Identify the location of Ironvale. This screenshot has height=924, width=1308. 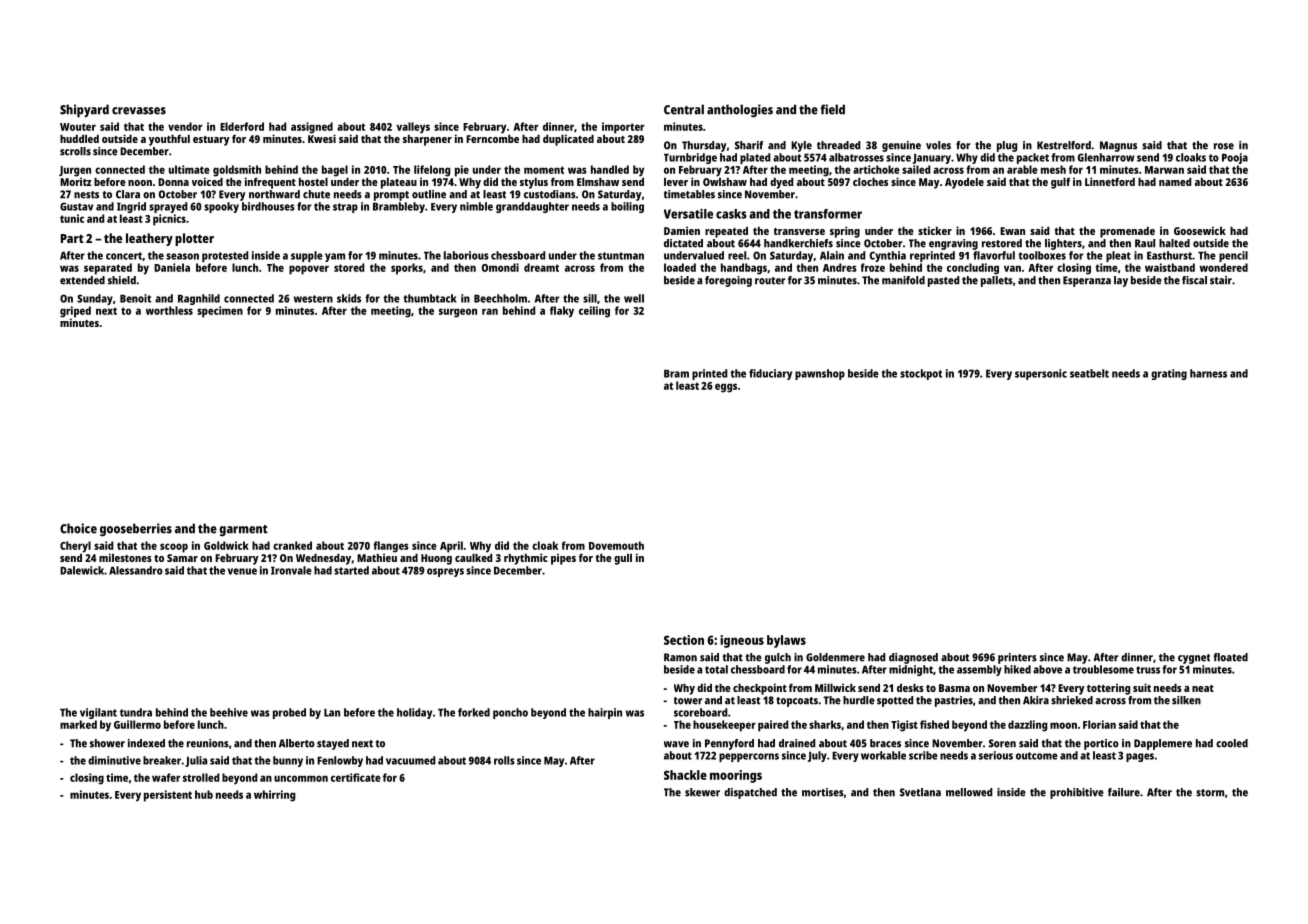
(291, 570).
